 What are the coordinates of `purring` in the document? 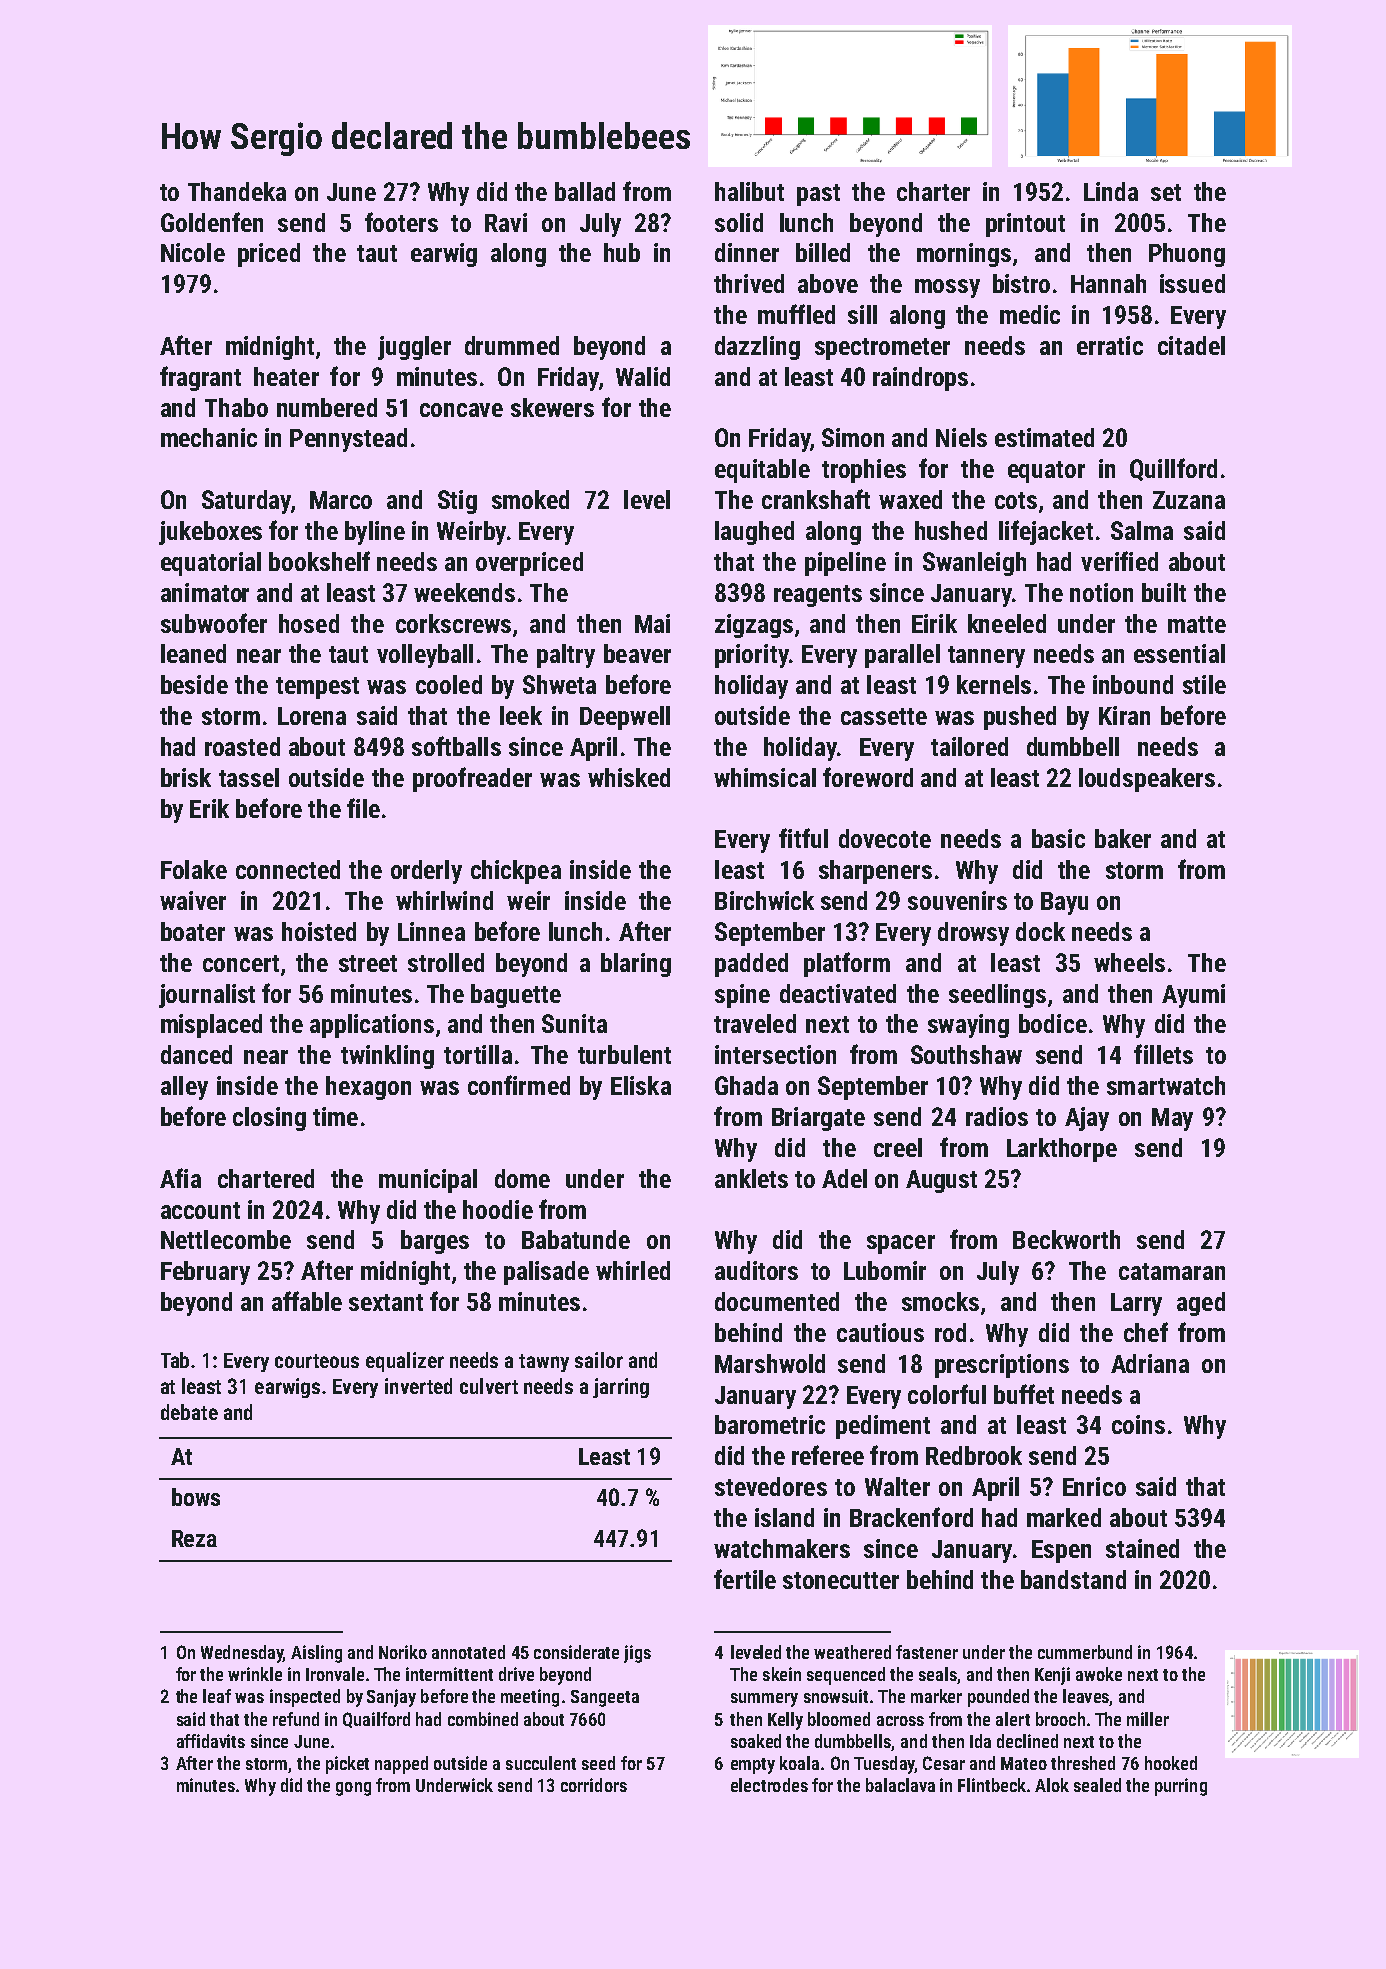 It's located at (1181, 1787).
